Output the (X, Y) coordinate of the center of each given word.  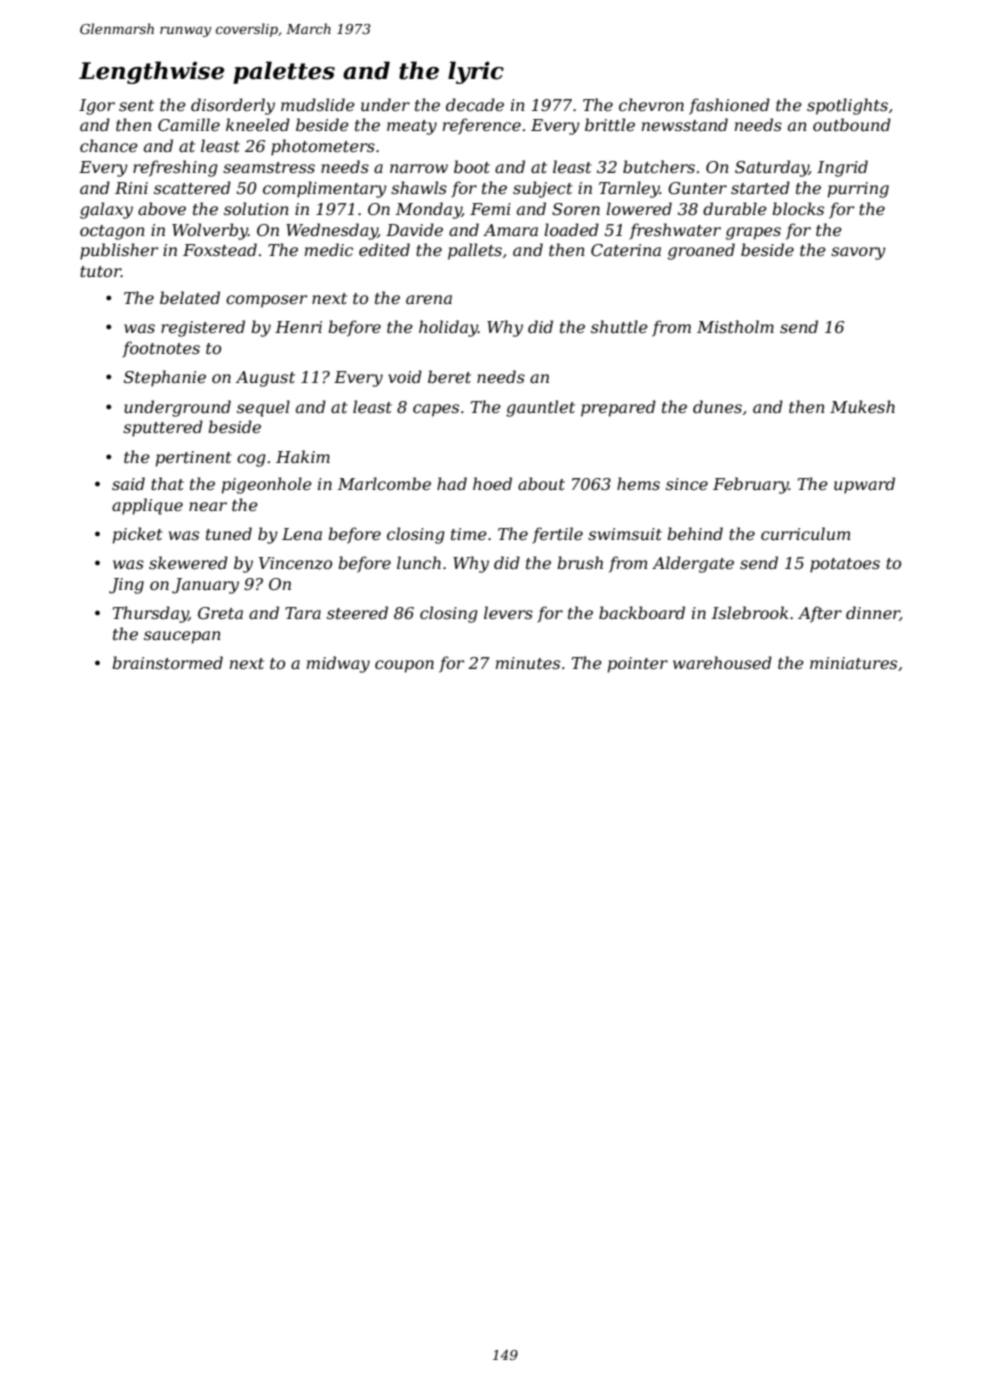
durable (735, 208)
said (128, 483)
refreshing (175, 168)
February (751, 485)
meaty (412, 127)
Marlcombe (384, 483)
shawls (419, 187)
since (687, 484)
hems (638, 483)
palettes (284, 72)
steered (357, 612)
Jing (126, 586)
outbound (852, 124)
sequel (263, 408)
